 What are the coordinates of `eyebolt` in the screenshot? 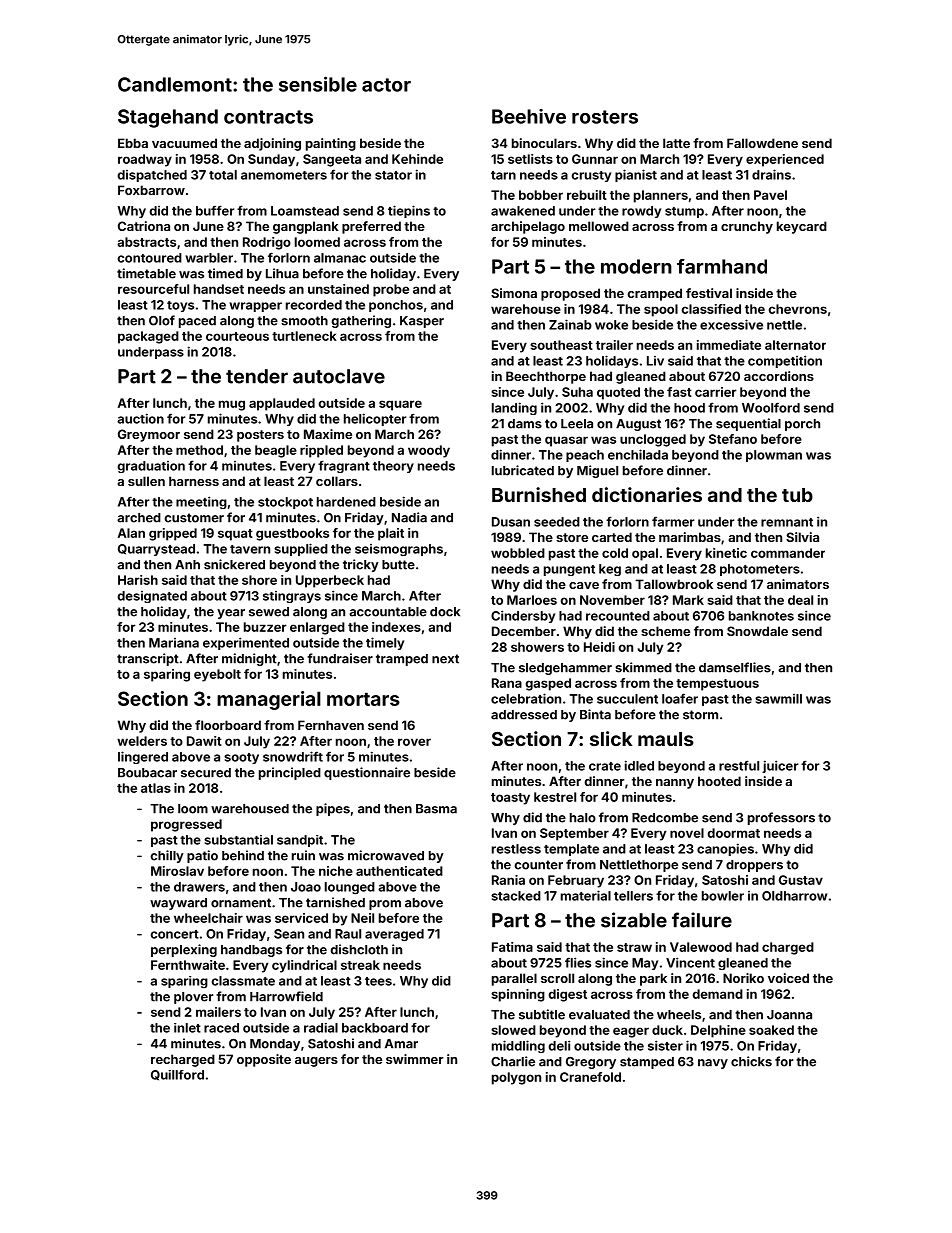 It's located at (217, 675).
